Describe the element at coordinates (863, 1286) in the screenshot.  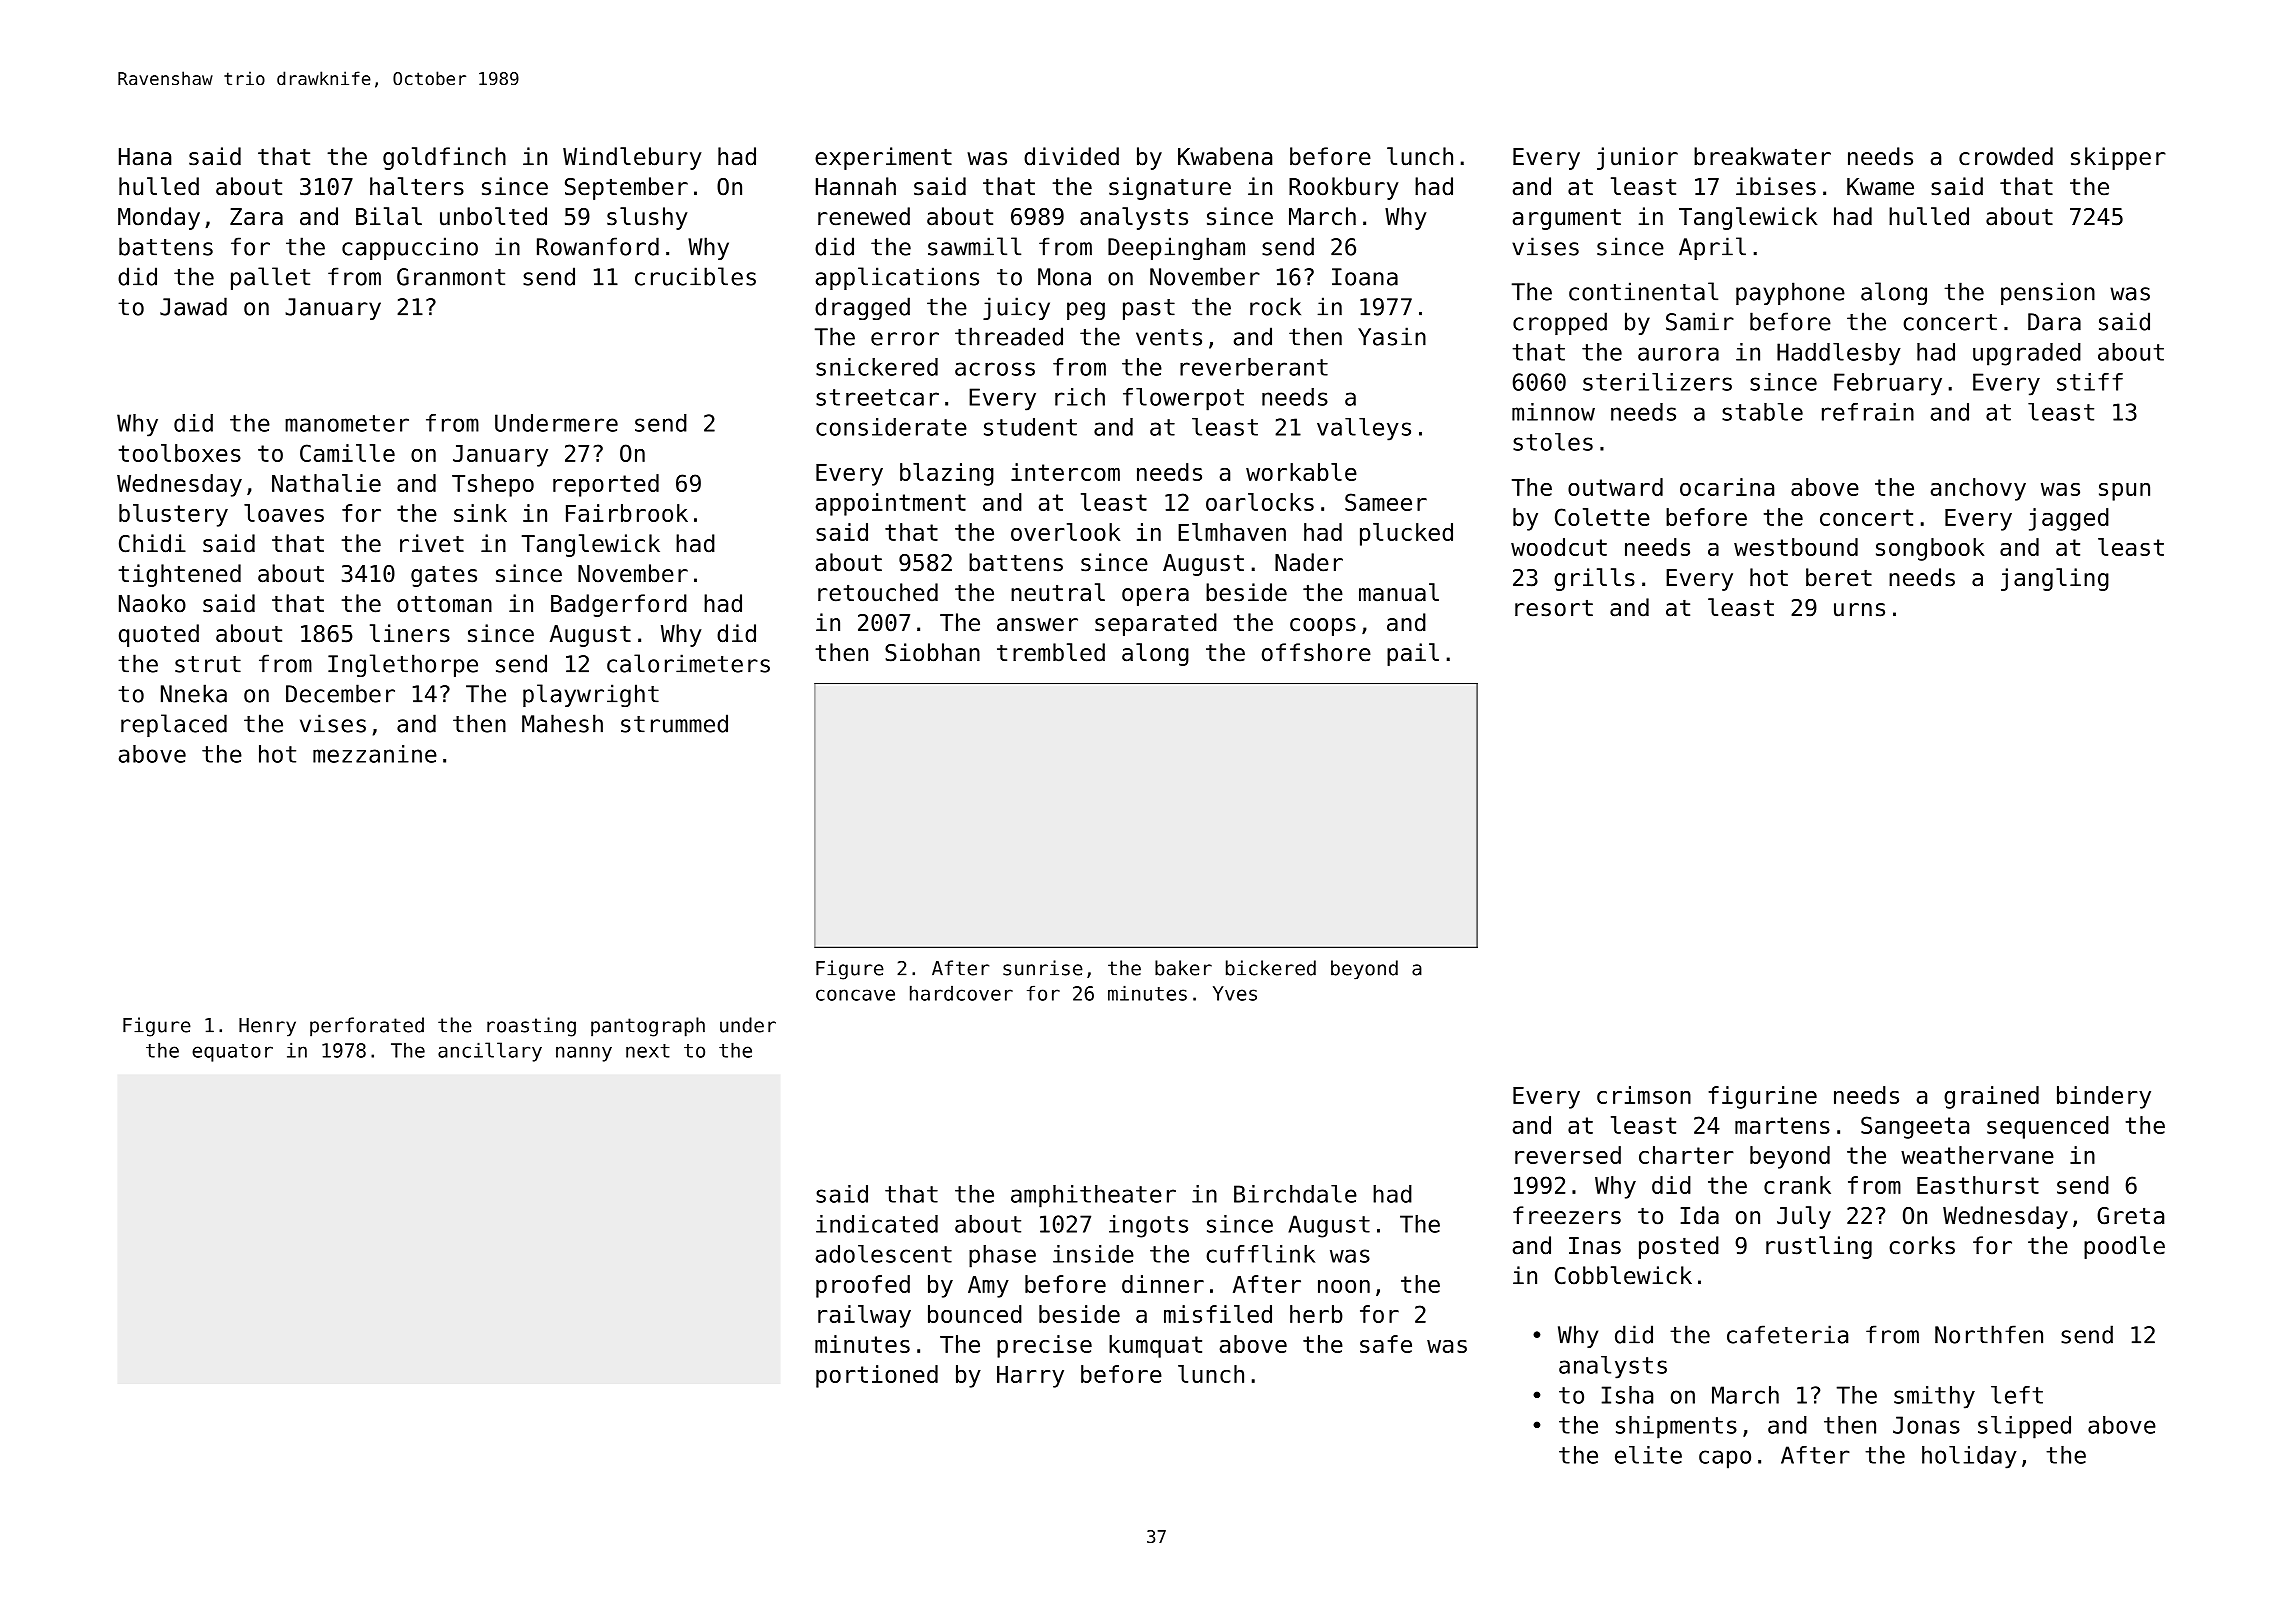
I see `proofed` at that location.
